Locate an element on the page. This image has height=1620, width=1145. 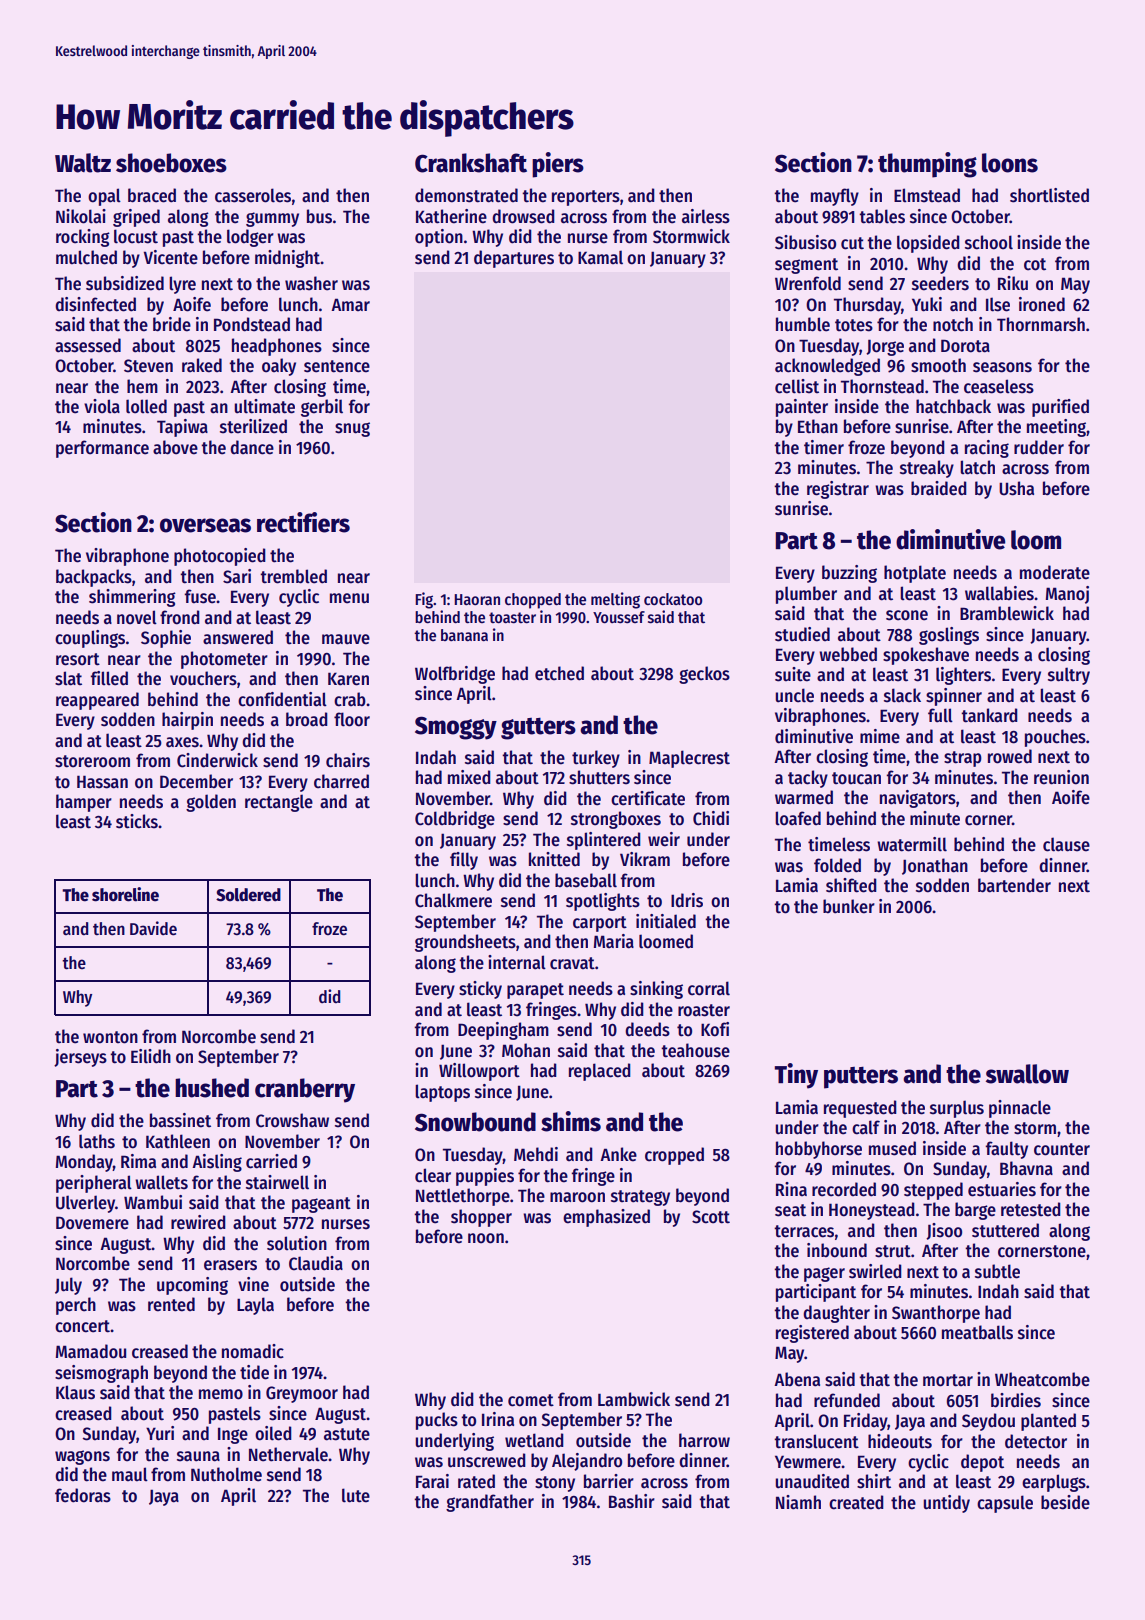
Nutholme is located at coordinates (226, 1474).
